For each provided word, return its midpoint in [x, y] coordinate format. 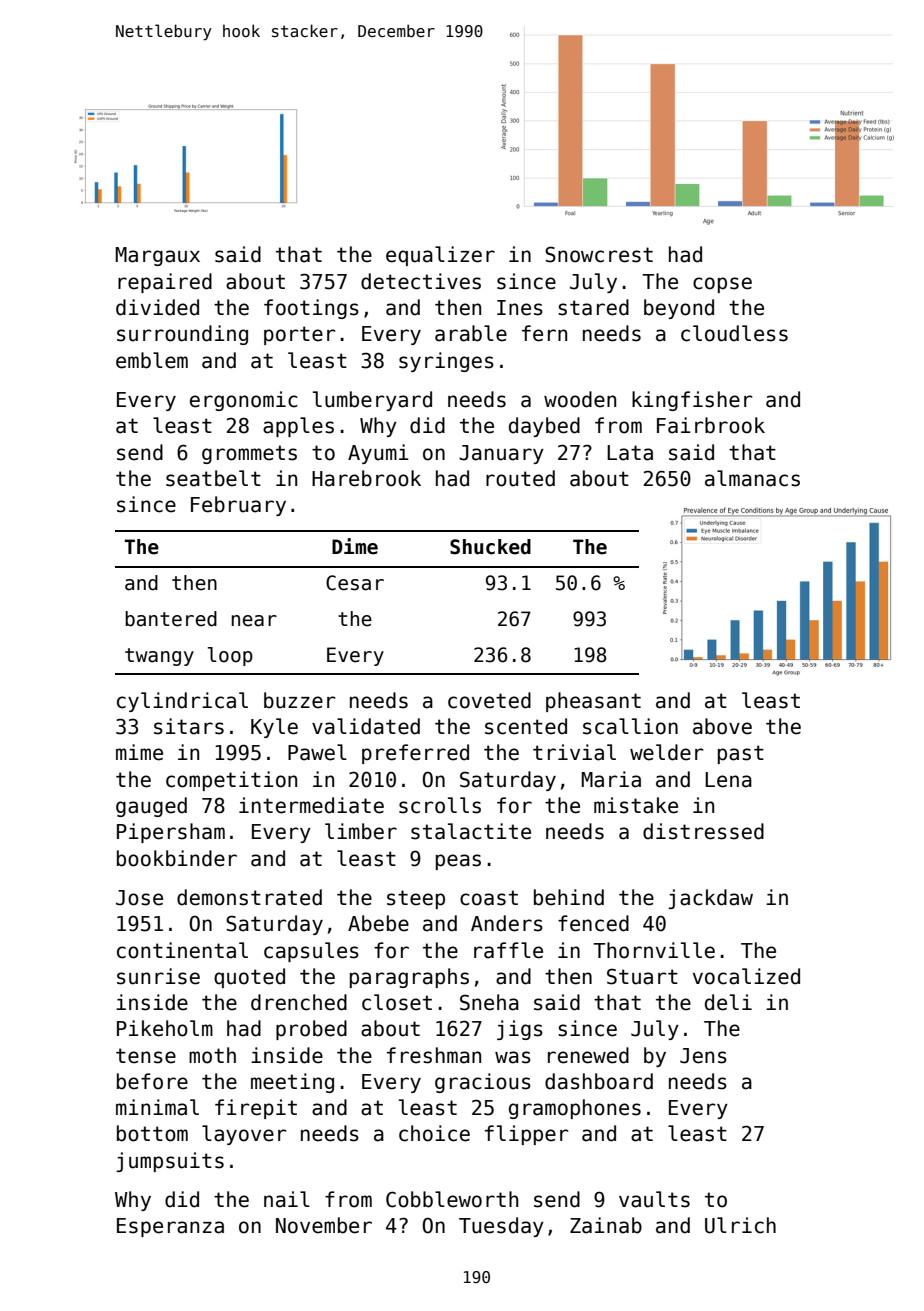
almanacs [752, 478]
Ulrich [740, 1225]
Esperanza [170, 1227]
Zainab [606, 1225]
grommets [249, 454]
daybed [544, 427]
